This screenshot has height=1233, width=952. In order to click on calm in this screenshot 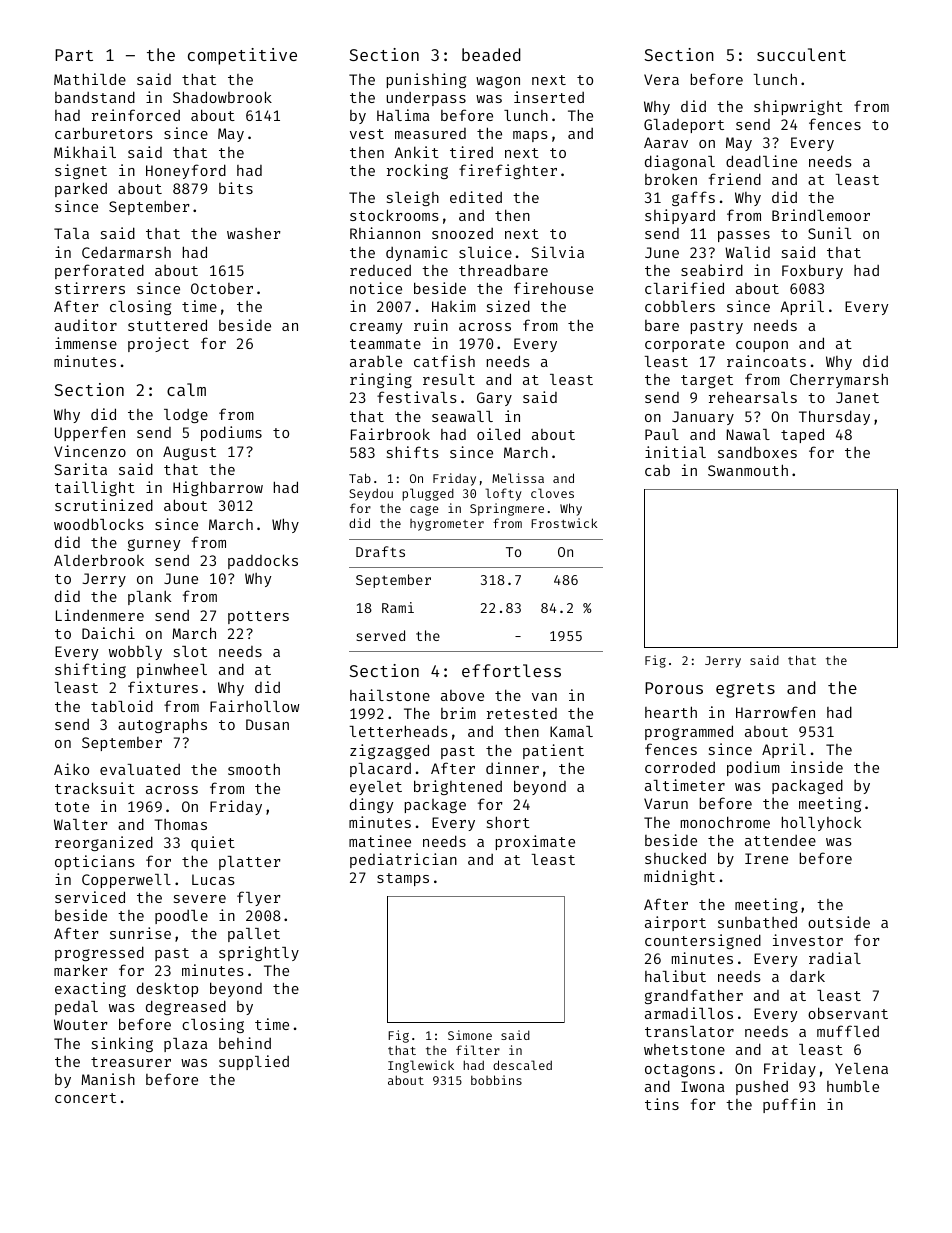, I will do `click(186, 389)`.
